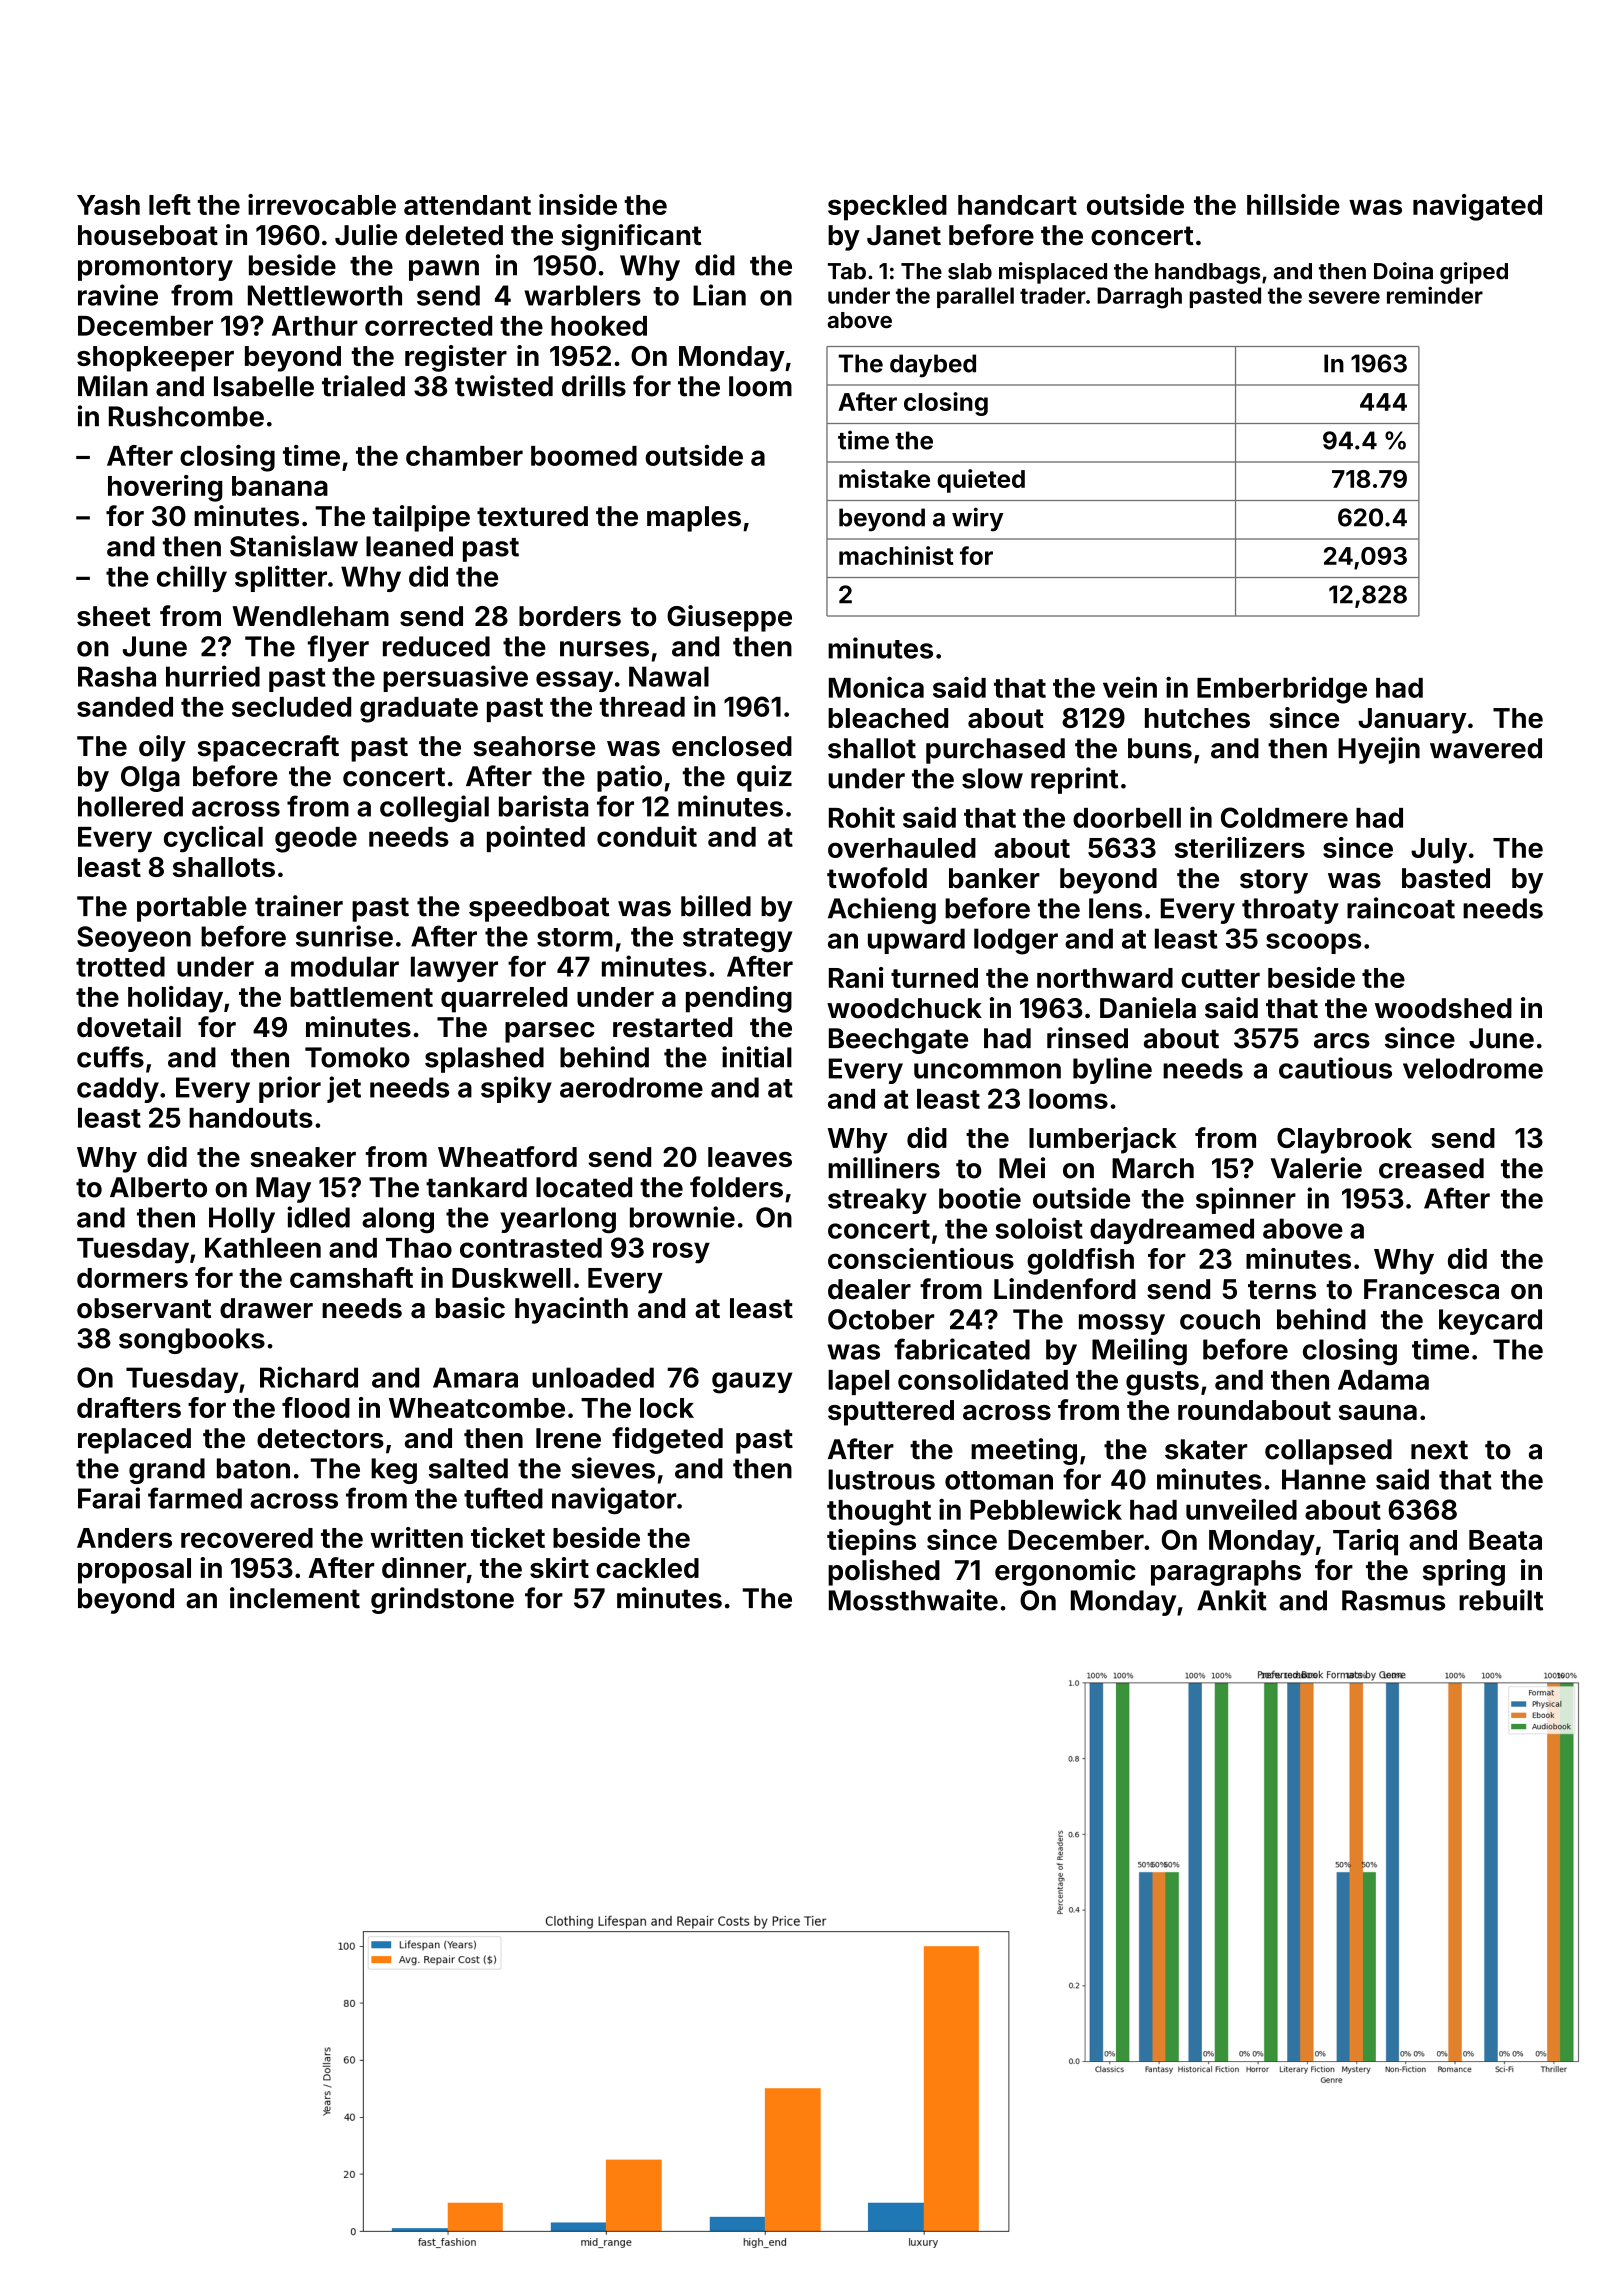 This page has width=1620, height=2292. What do you see at coordinates (995, 751) in the page?
I see `purchased` at bounding box center [995, 751].
